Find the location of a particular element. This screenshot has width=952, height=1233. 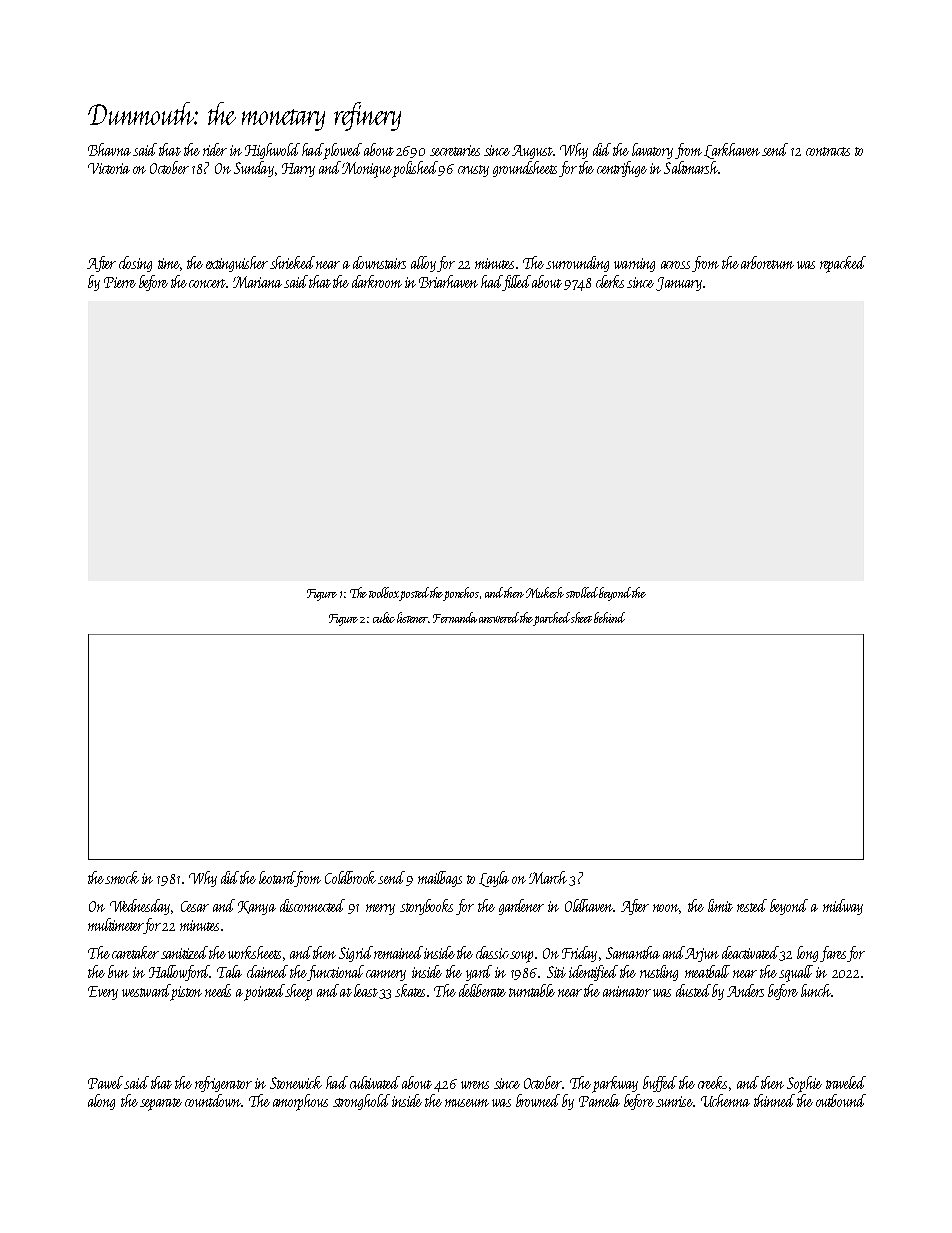

Bhavna is located at coordinates (109, 149).
